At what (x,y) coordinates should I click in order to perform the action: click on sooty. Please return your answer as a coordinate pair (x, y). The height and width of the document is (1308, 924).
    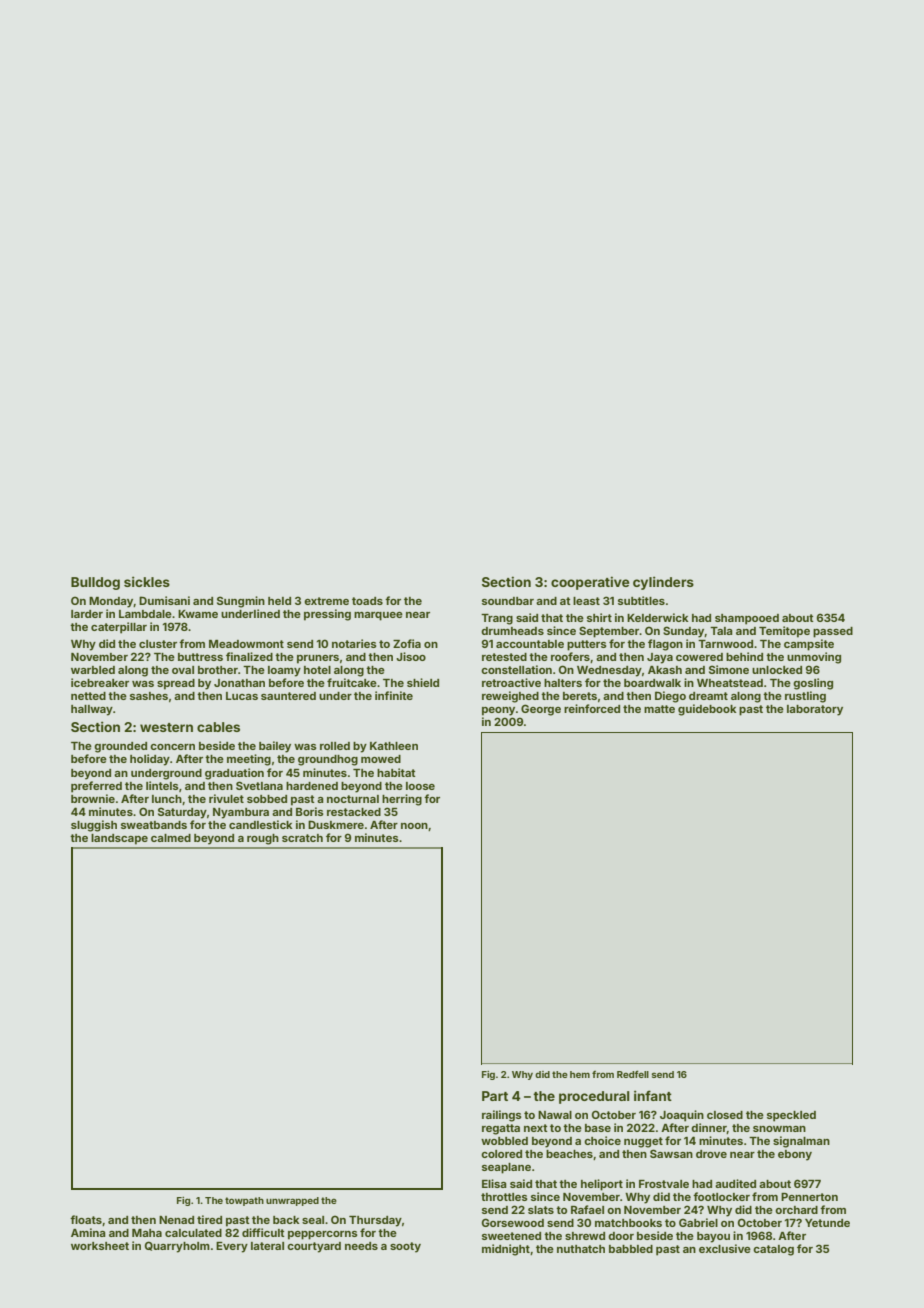
    Looking at the image, I should click on (405, 1247).
